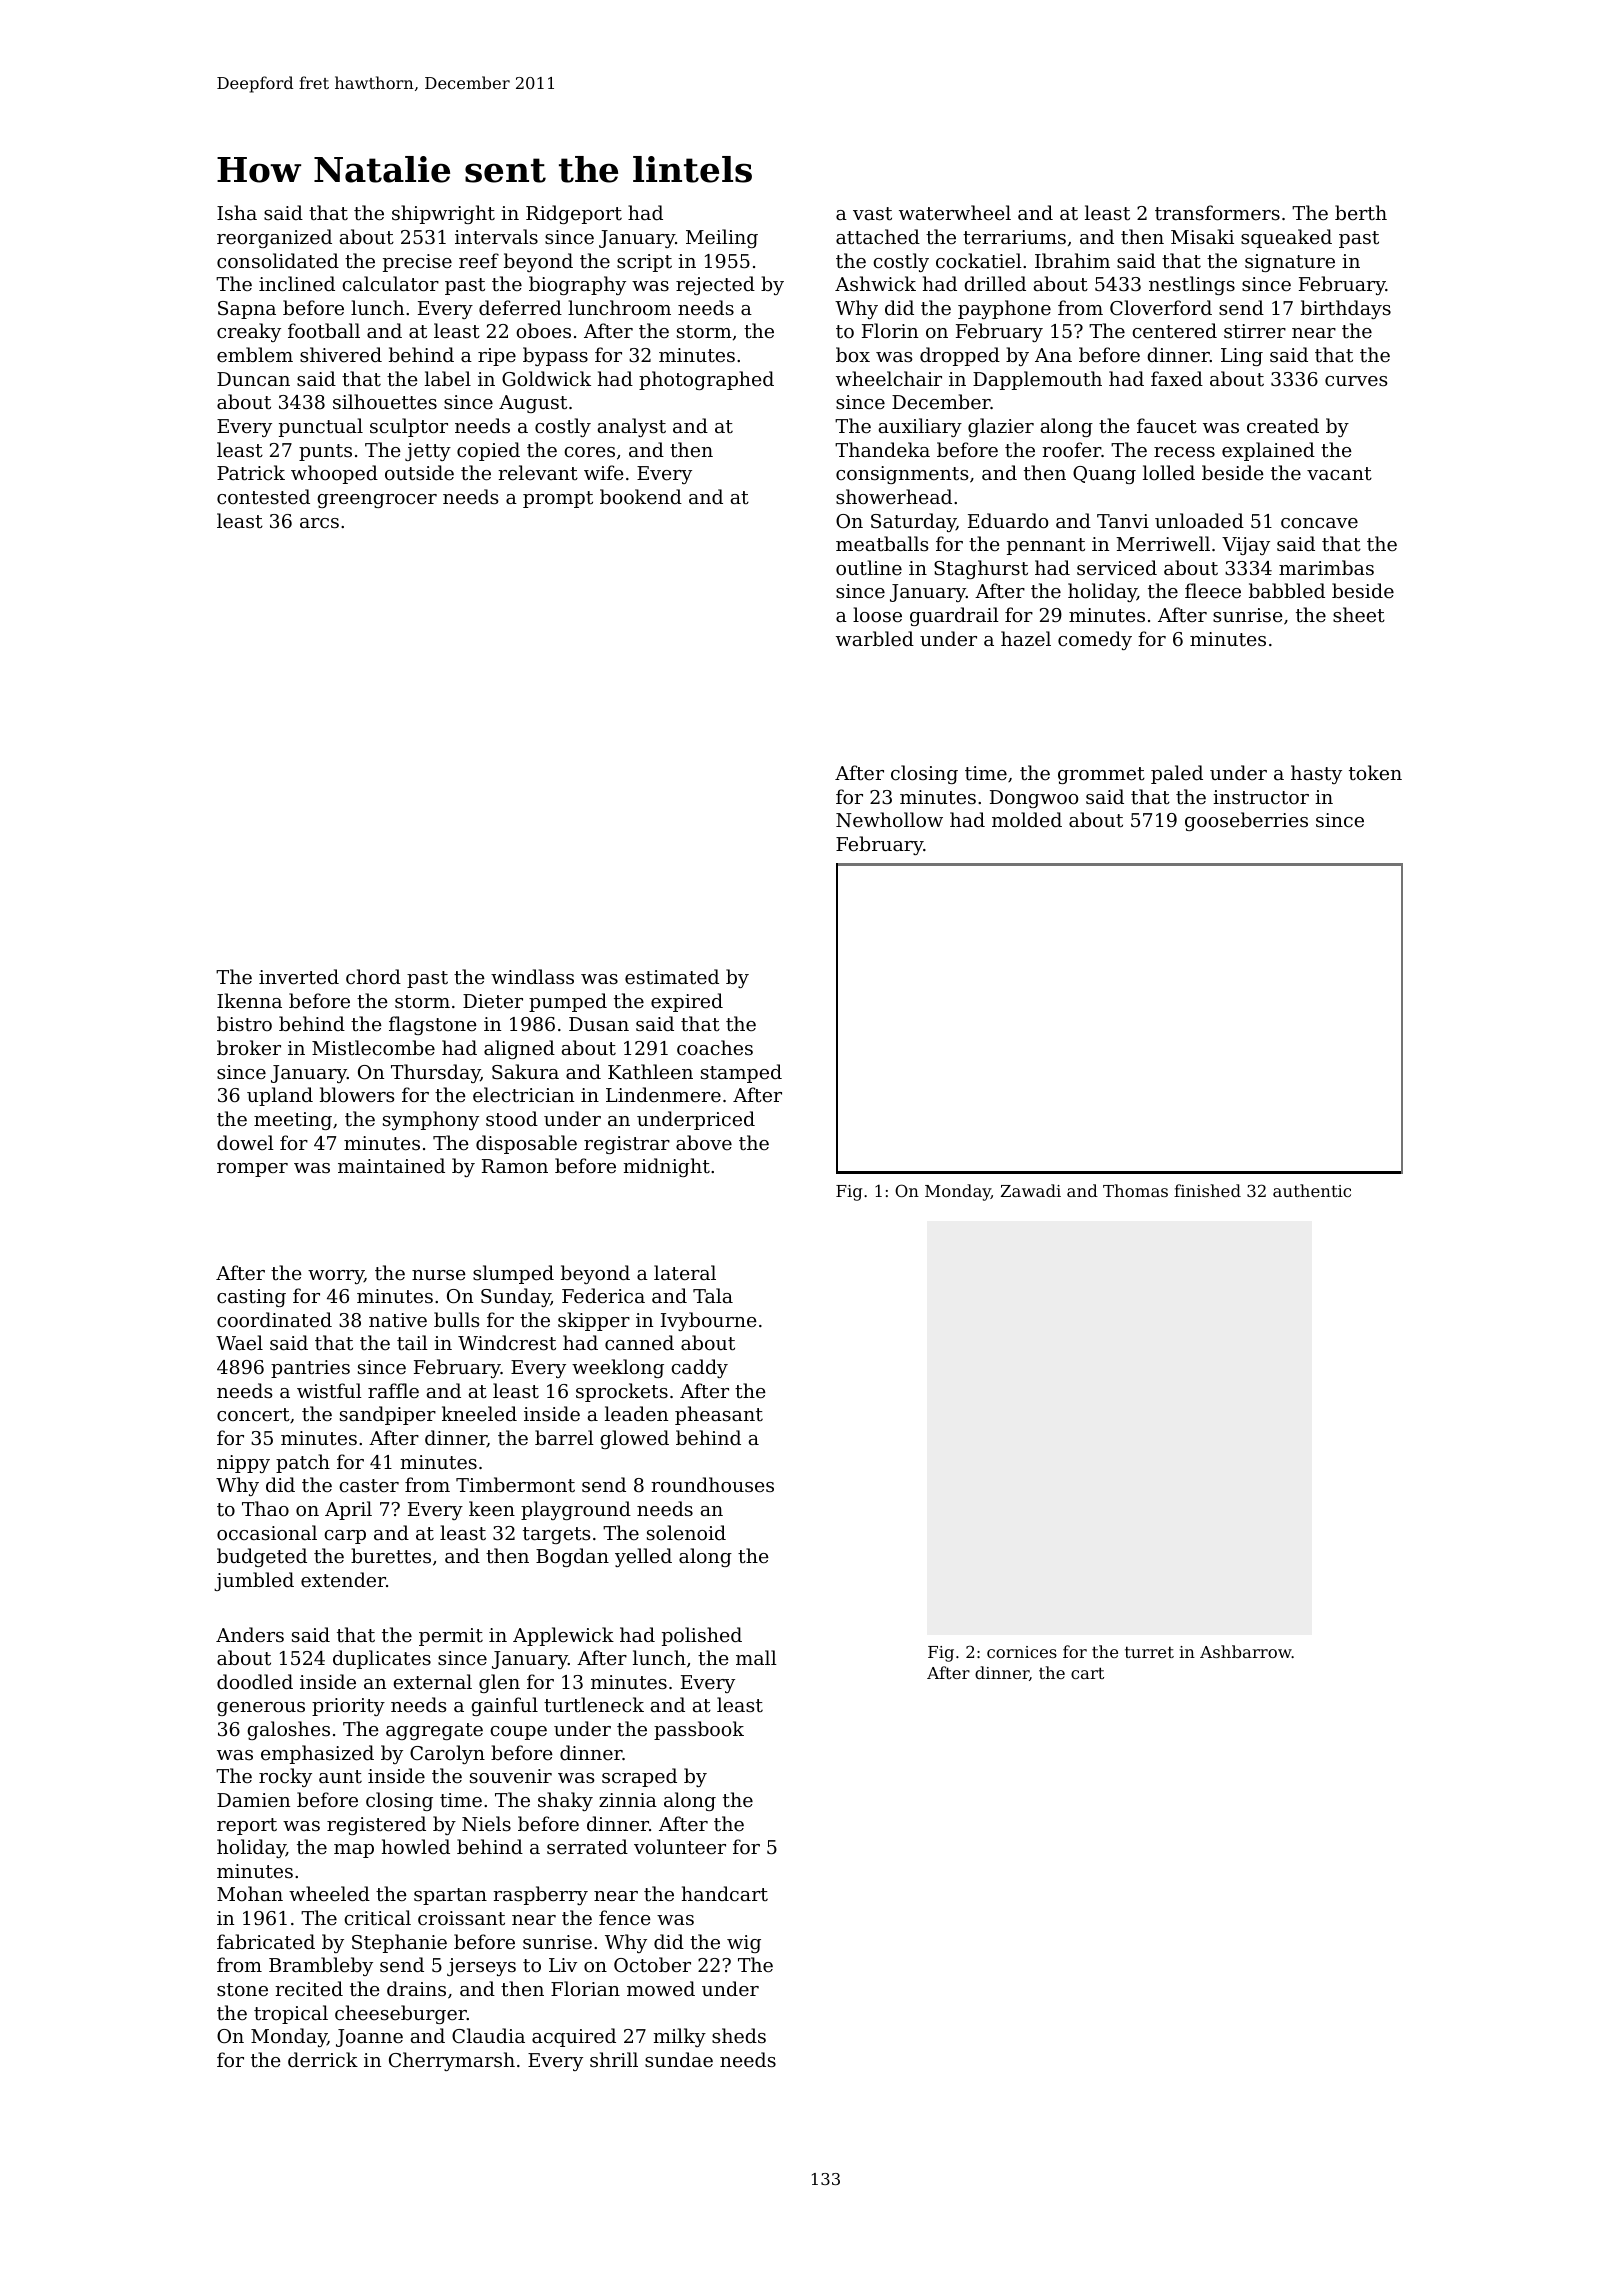 The image size is (1620, 2292). I want to click on stamped, so click(741, 1073).
